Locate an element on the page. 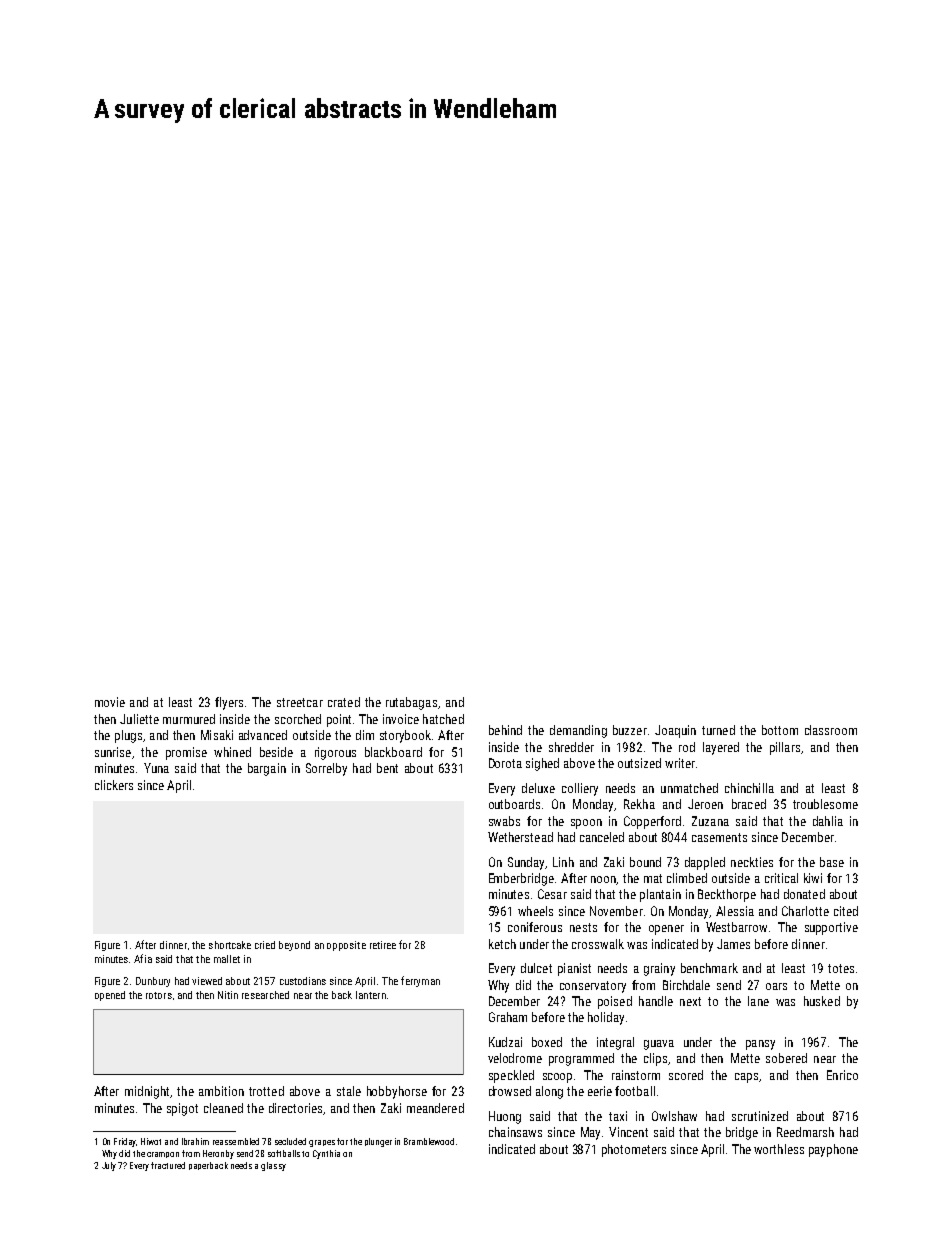 This document has height=1233, width=952. deluxe is located at coordinates (538, 788).
